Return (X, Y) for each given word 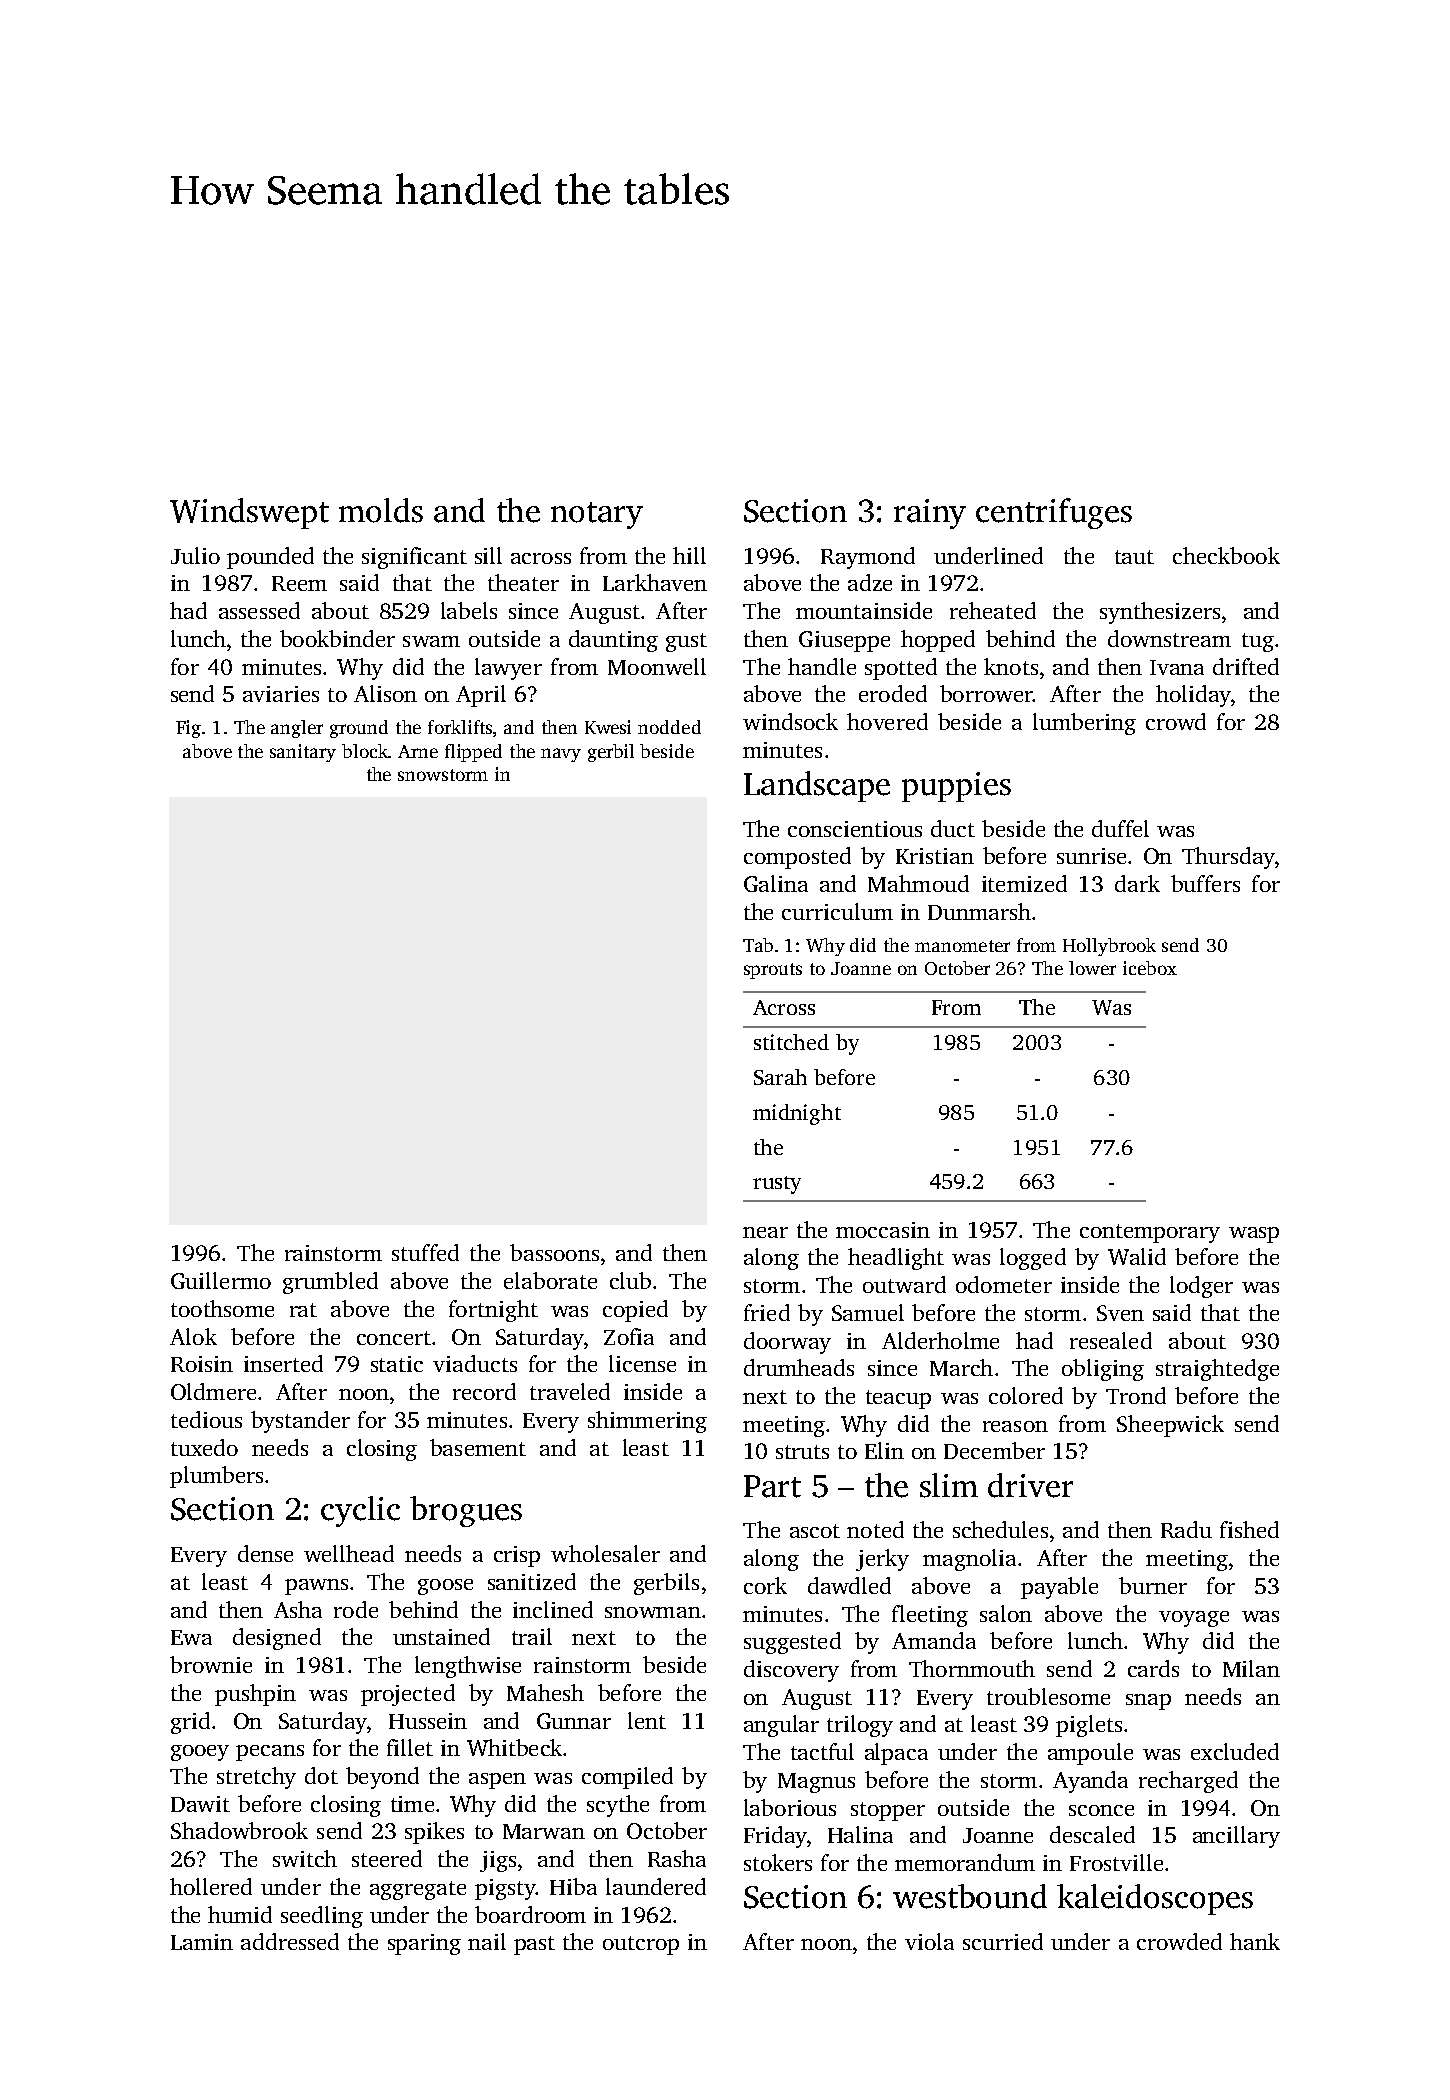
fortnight (493, 1311)
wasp (1254, 1235)
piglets (1089, 1726)
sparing (424, 1944)
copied (635, 1311)
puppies (956, 787)
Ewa (191, 1637)
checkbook (1226, 555)
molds (381, 510)
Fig (188, 729)
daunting (613, 641)
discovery (791, 1671)
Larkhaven (655, 582)
